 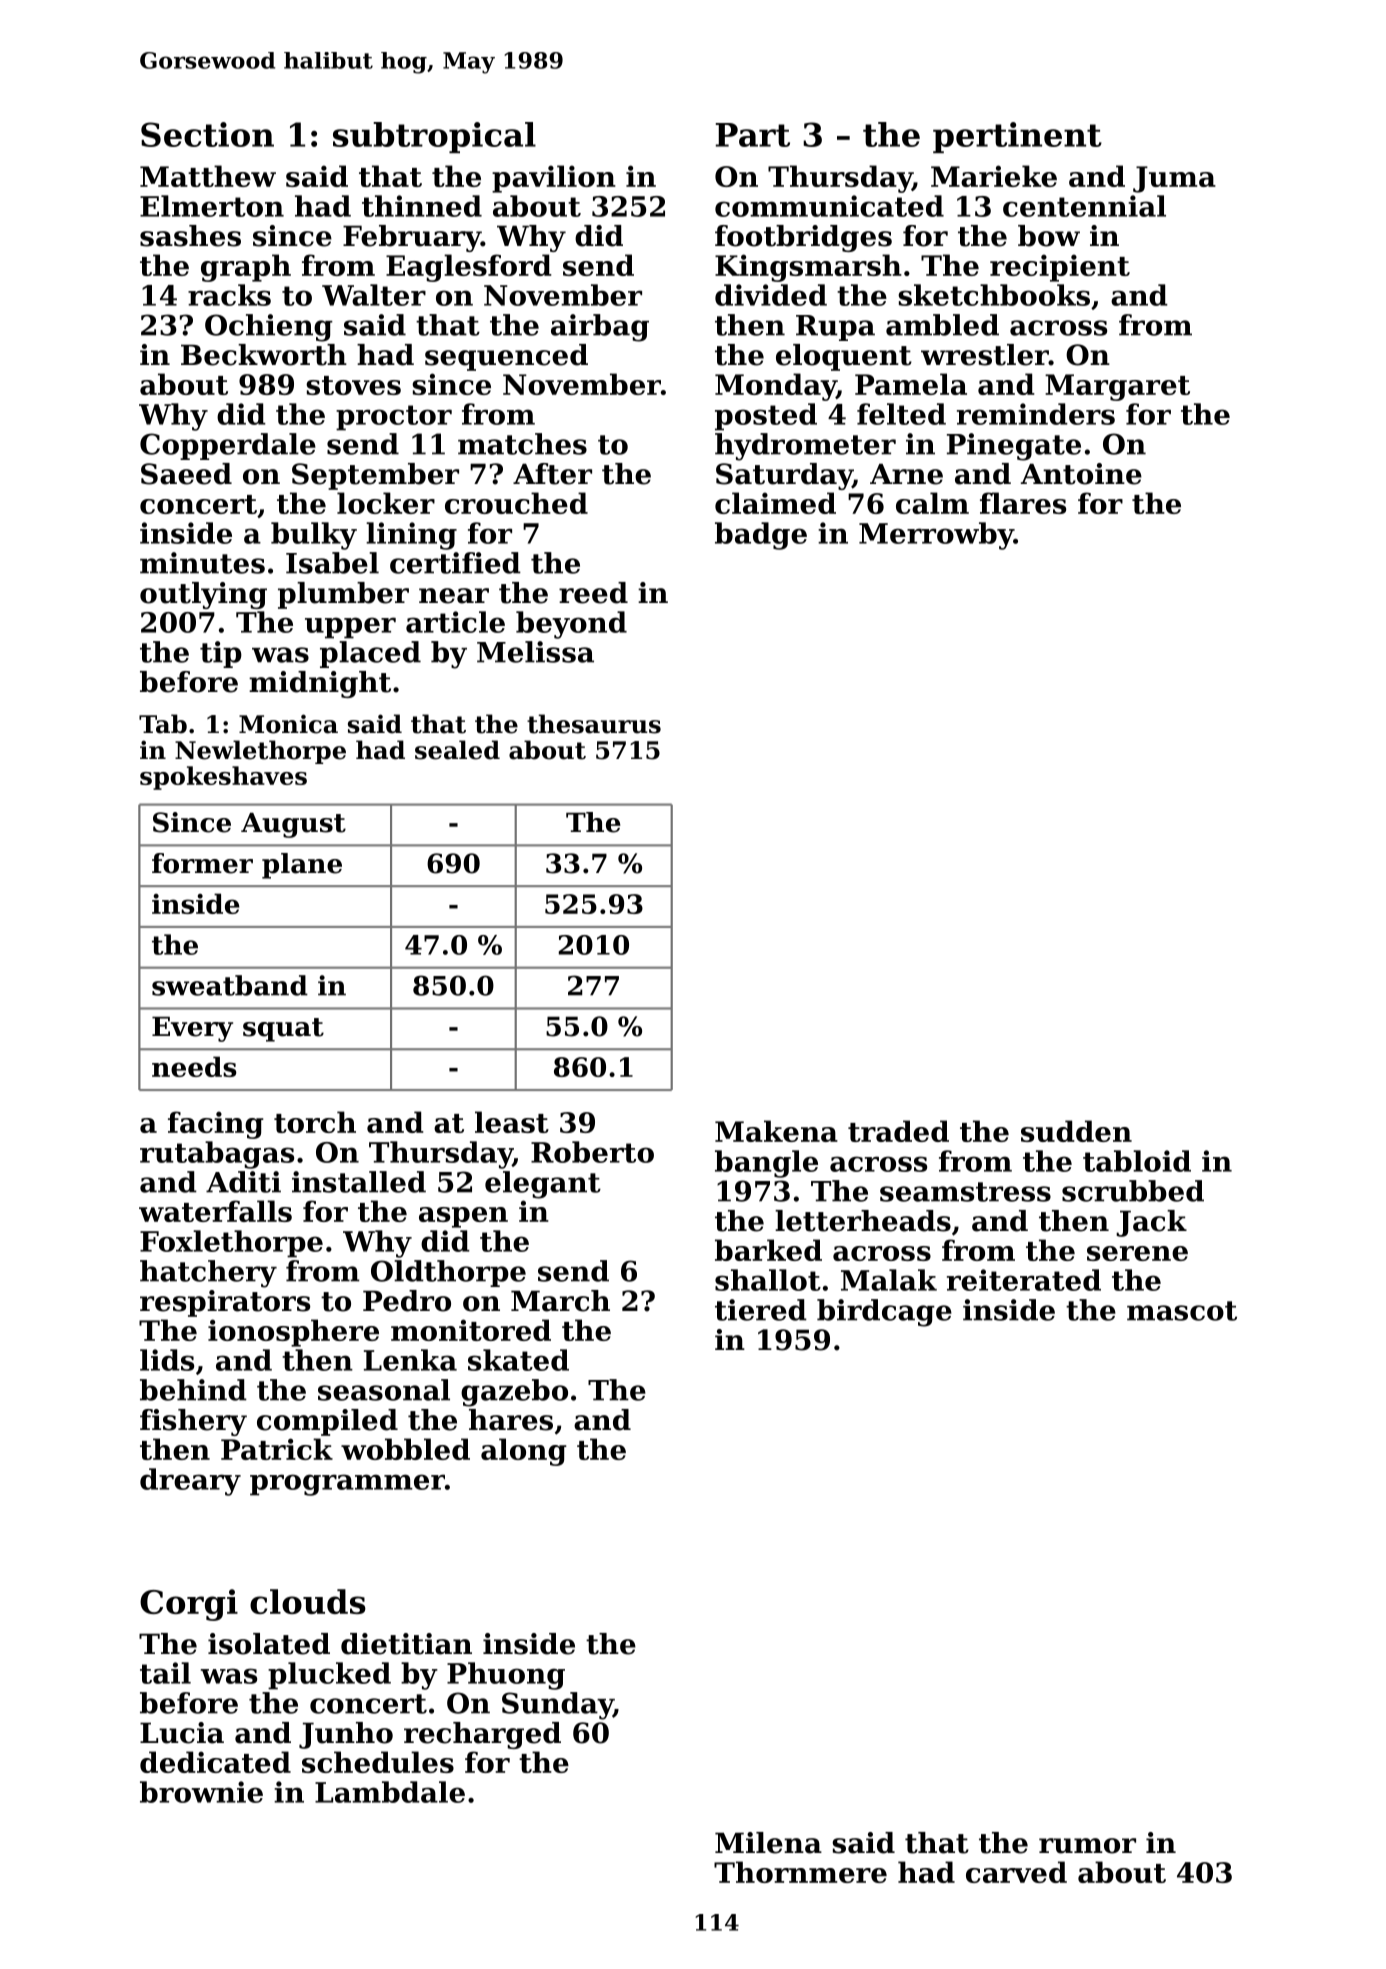 I want to click on pertinent, so click(x=1017, y=137).
